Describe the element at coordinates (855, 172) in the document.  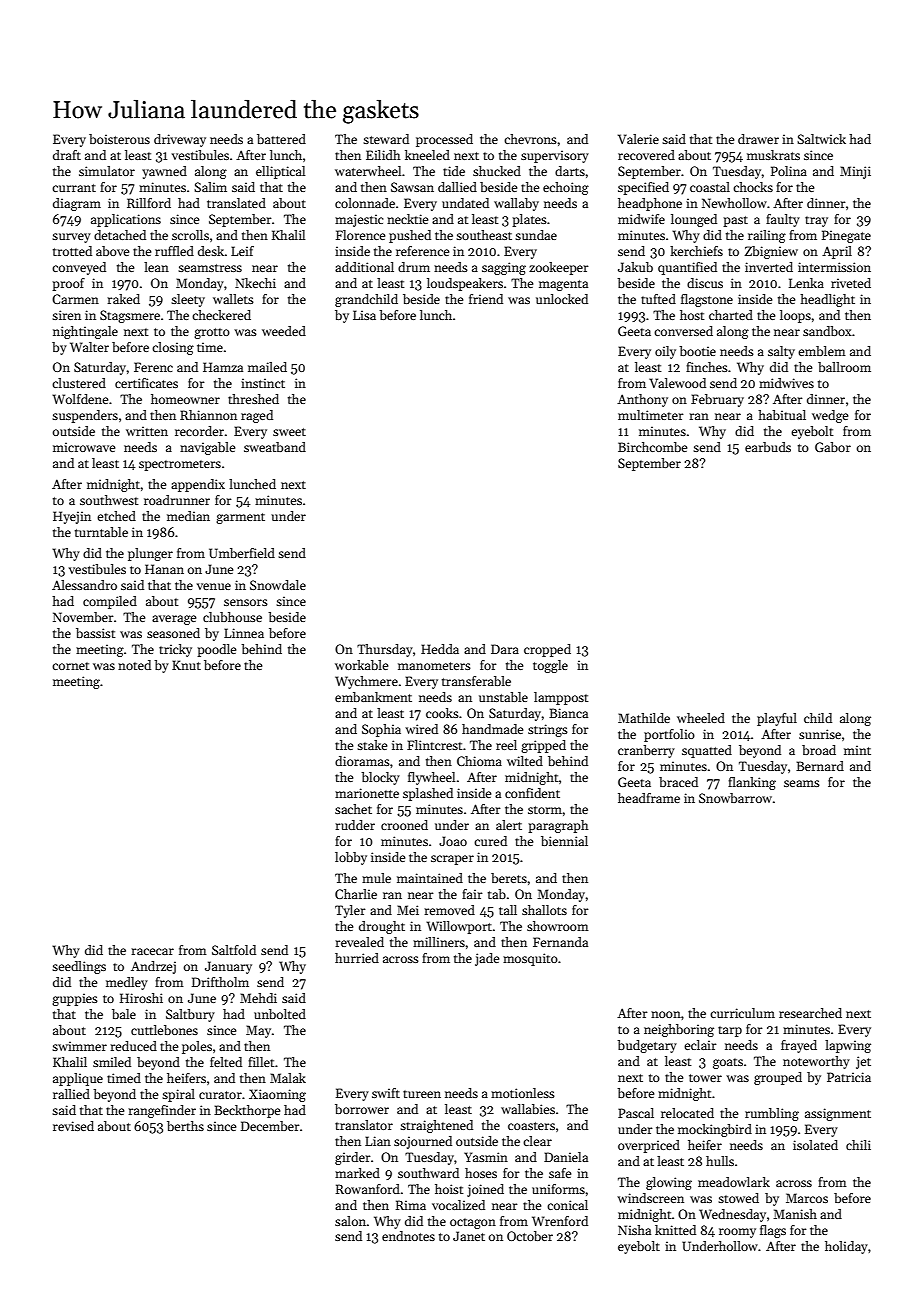
I see `Minji` at that location.
